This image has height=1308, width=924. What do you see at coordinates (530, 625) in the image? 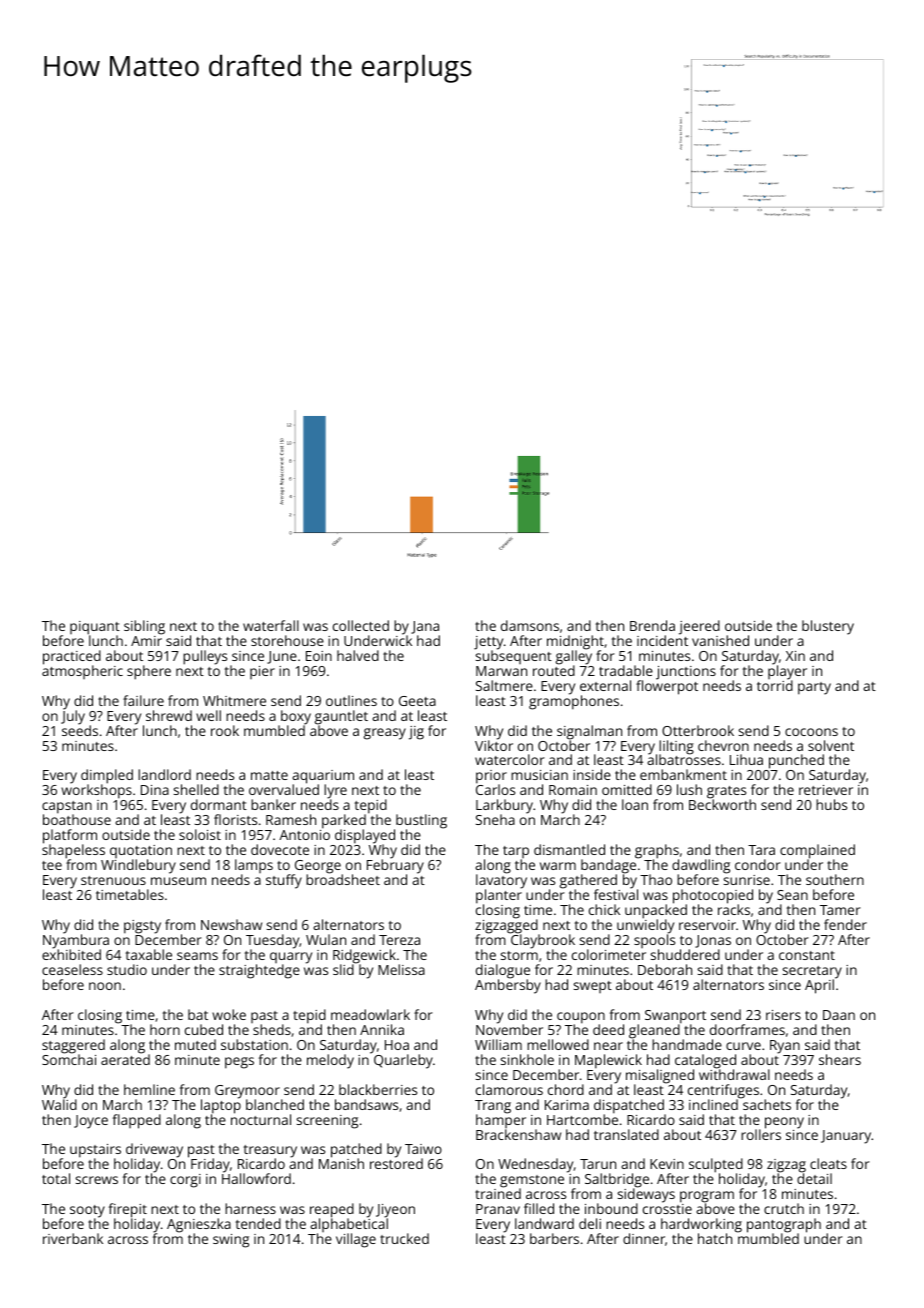
I see `damsons` at bounding box center [530, 625].
